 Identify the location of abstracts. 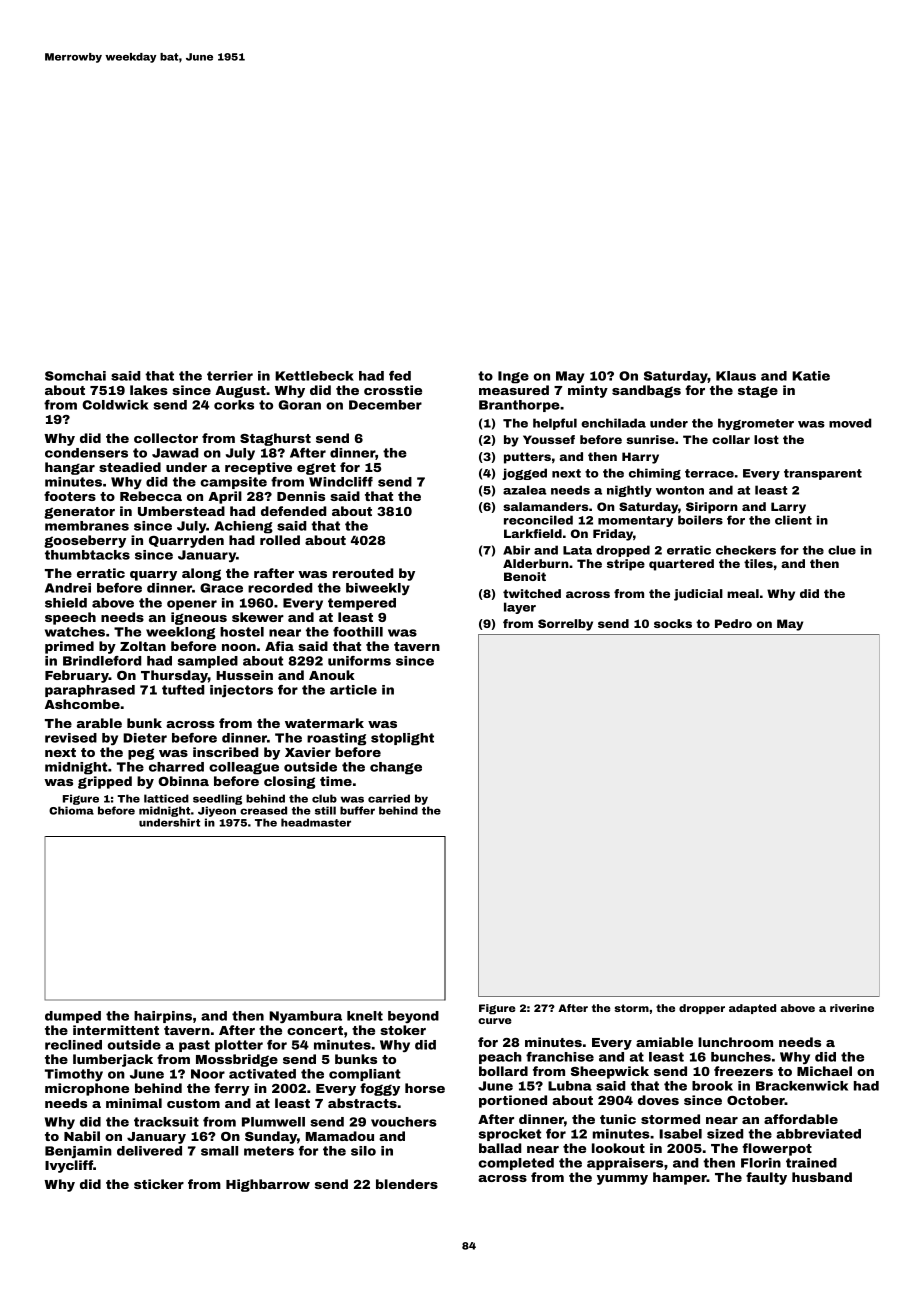
(362, 1103).
